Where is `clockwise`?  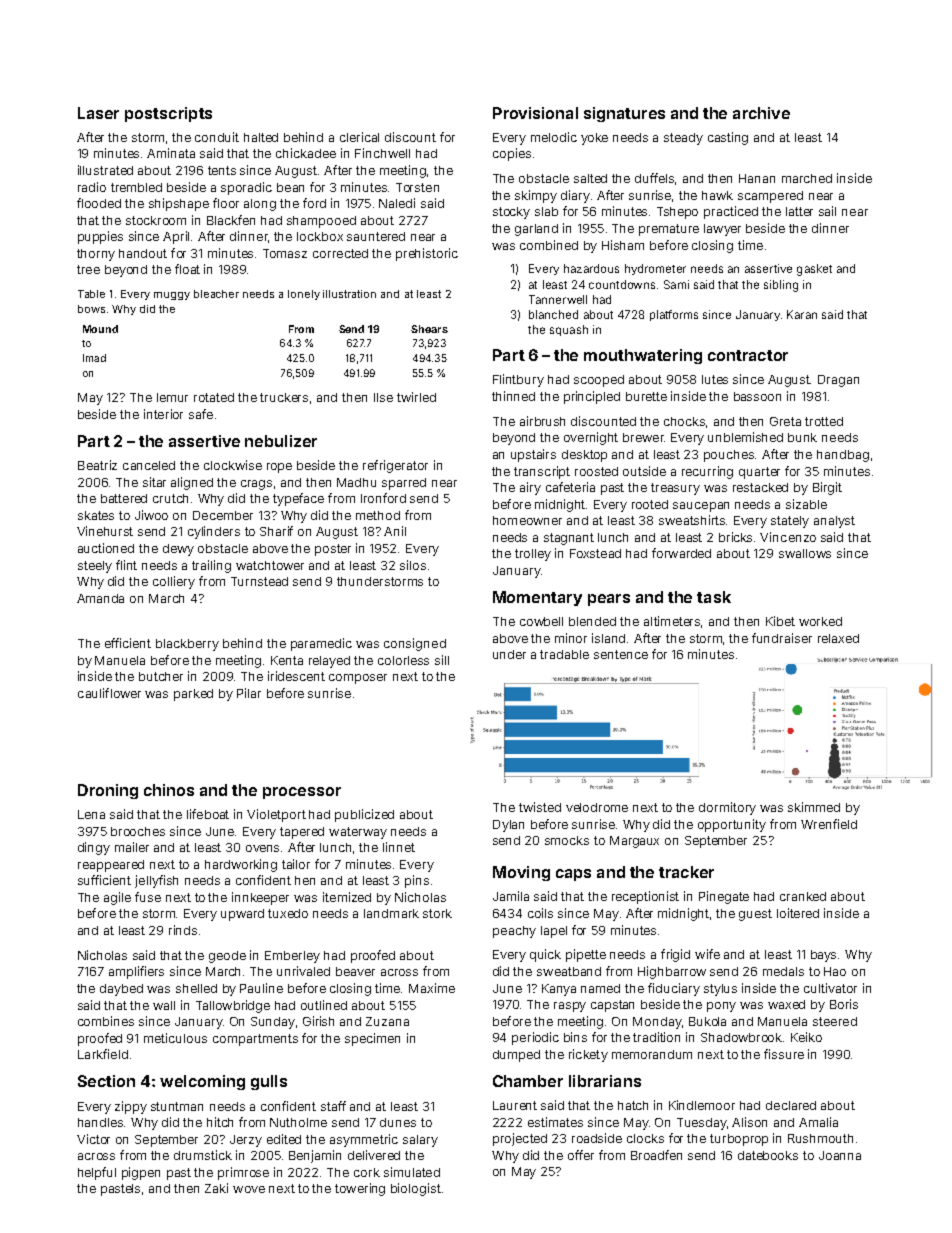
clockwise is located at coordinates (233, 465).
